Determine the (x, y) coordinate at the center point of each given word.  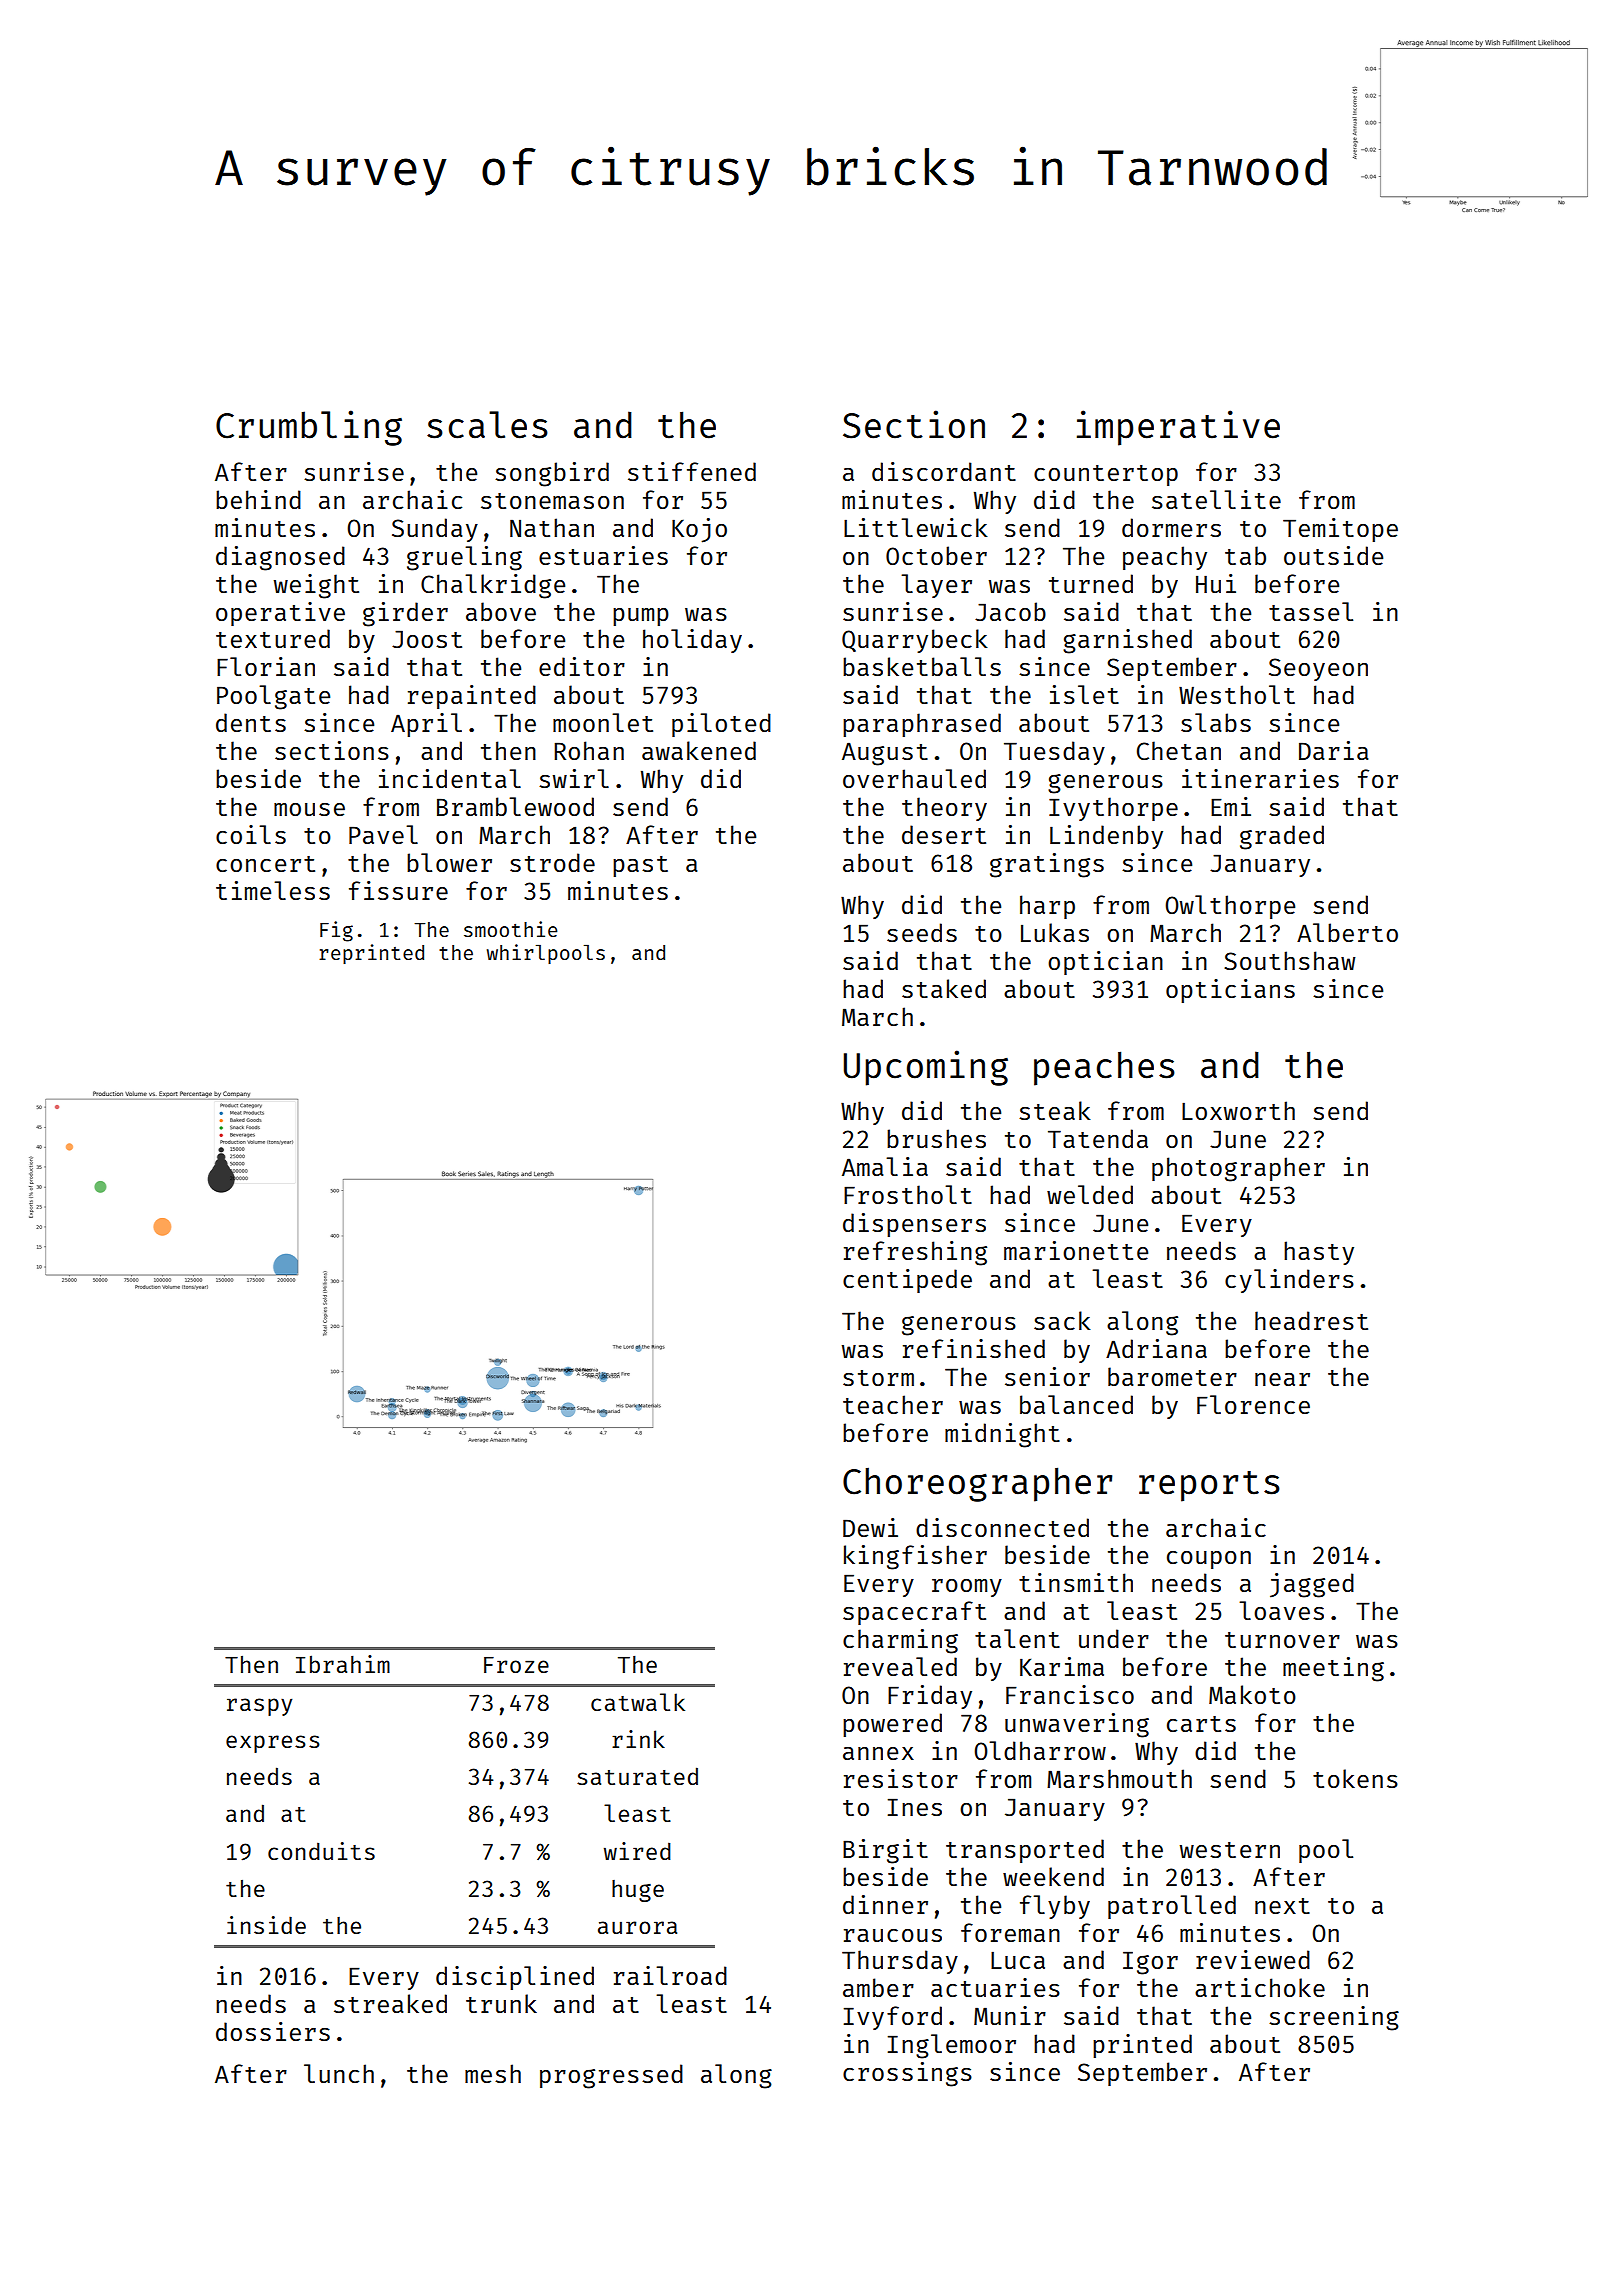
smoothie (510, 929)
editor (582, 666)
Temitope (1340, 530)
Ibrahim (343, 1664)
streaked (390, 2003)
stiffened (692, 471)
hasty (1319, 1253)
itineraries (1260, 778)
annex (878, 1753)
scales (487, 425)
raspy (259, 1707)
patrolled (1172, 1907)
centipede (907, 1281)
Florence (1253, 1404)
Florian (266, 666)
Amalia (885, 1166)
